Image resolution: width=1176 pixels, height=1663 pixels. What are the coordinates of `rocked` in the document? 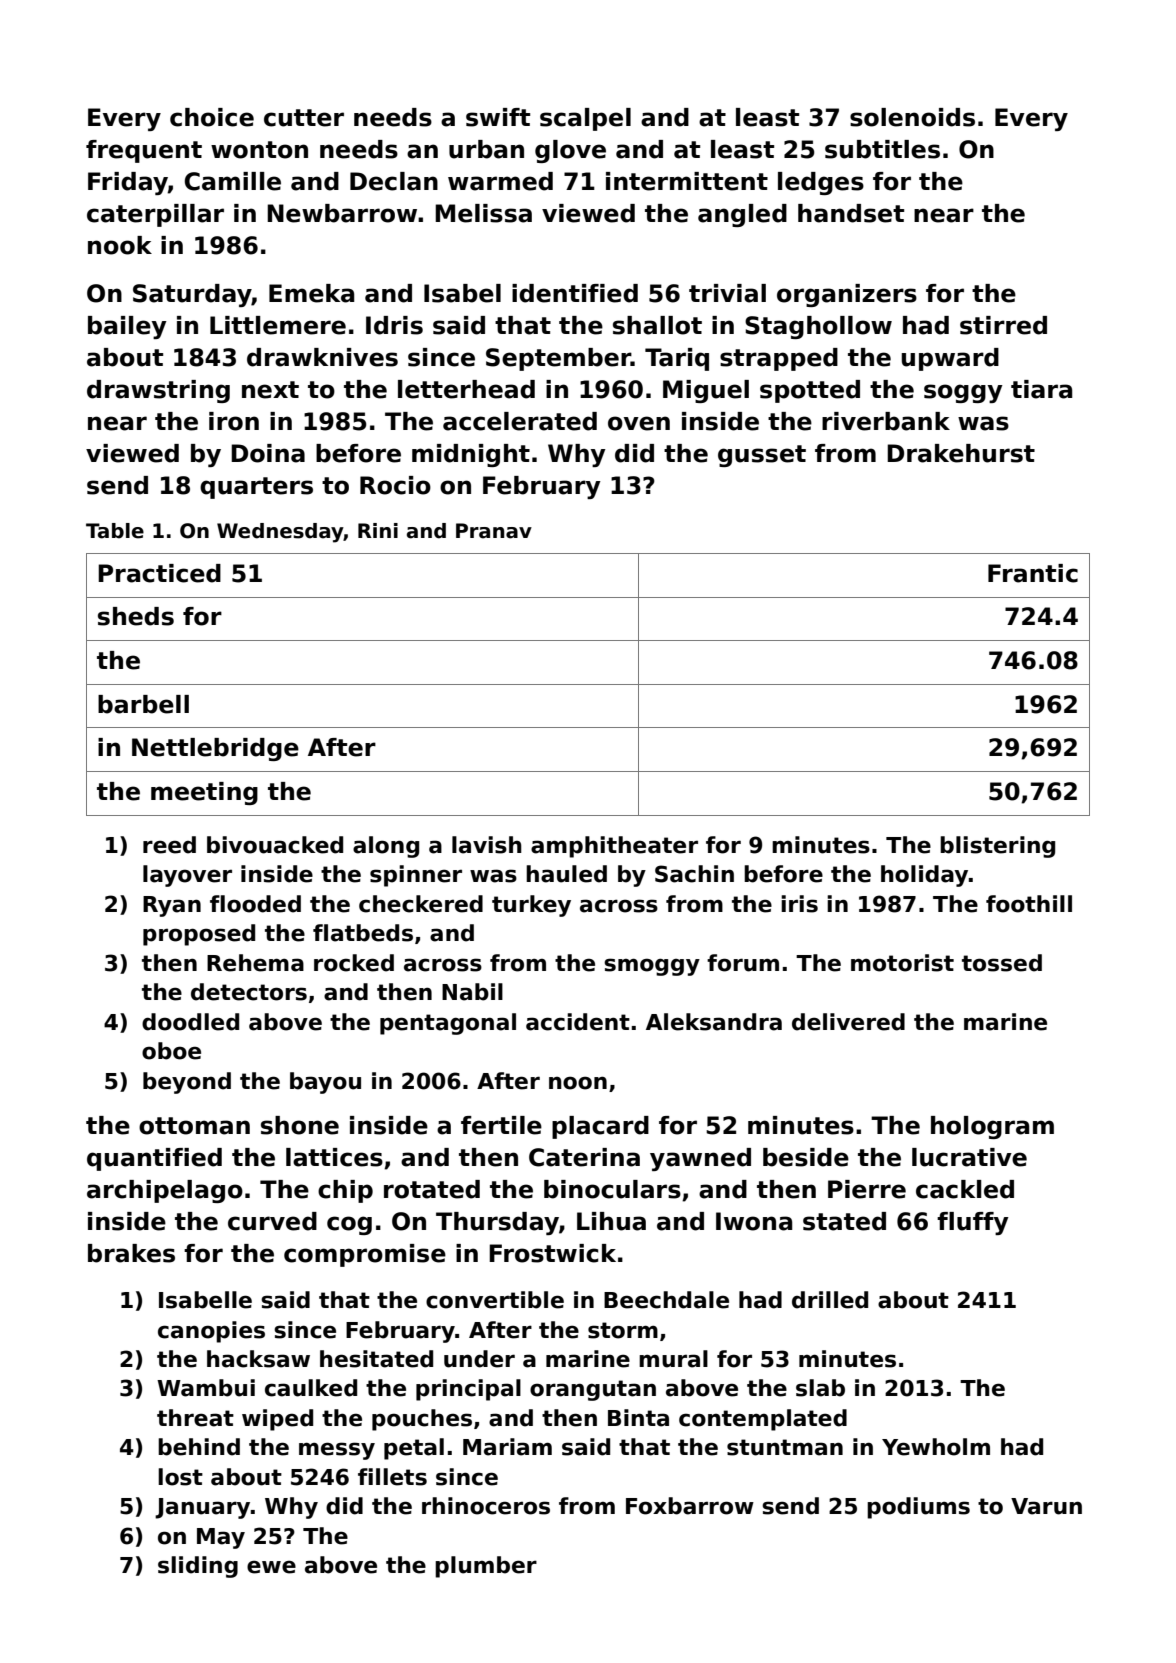 It's located at (354, 963).
